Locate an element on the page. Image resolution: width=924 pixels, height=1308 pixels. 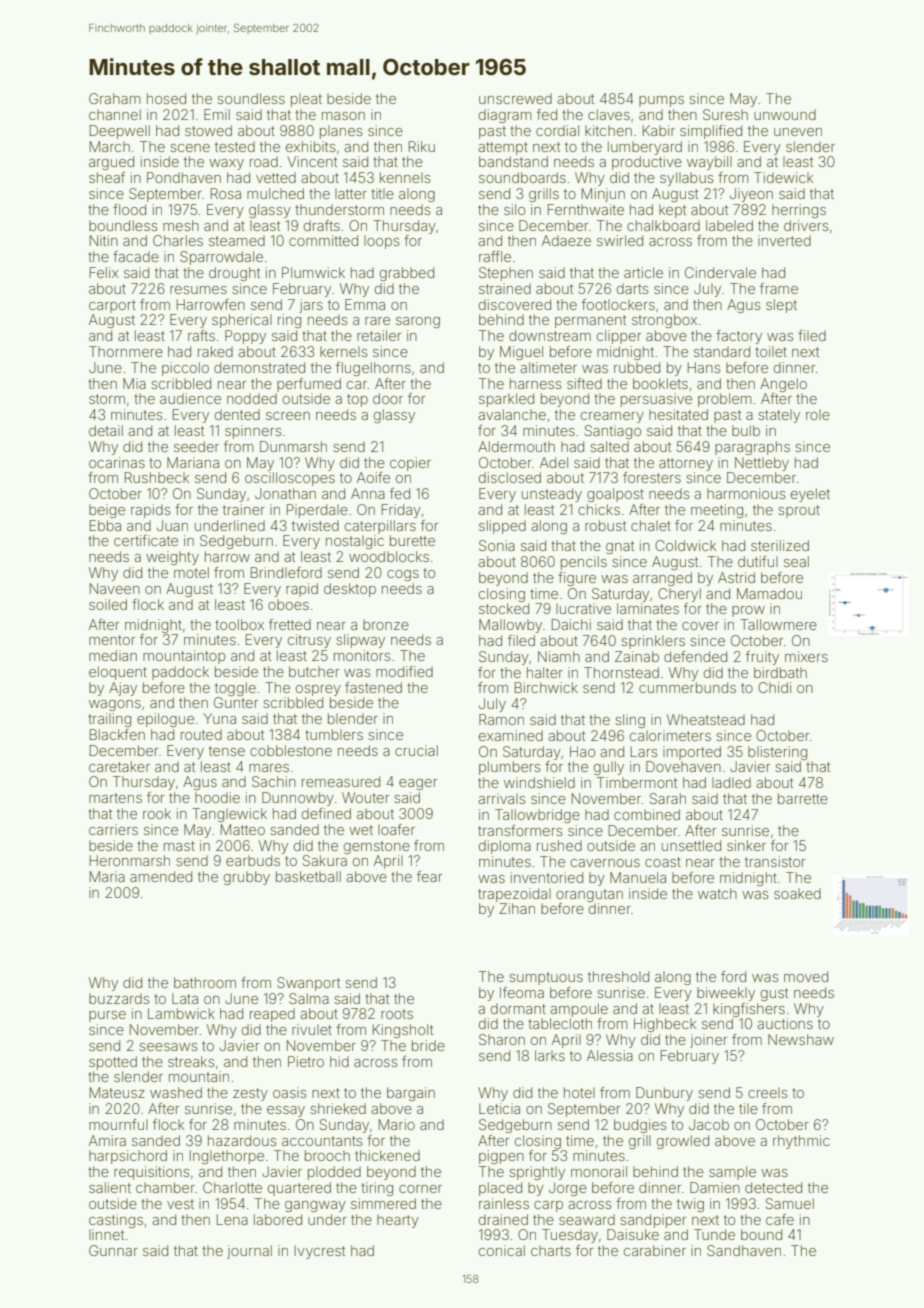
Emma is located at coordinates (365, 304).
